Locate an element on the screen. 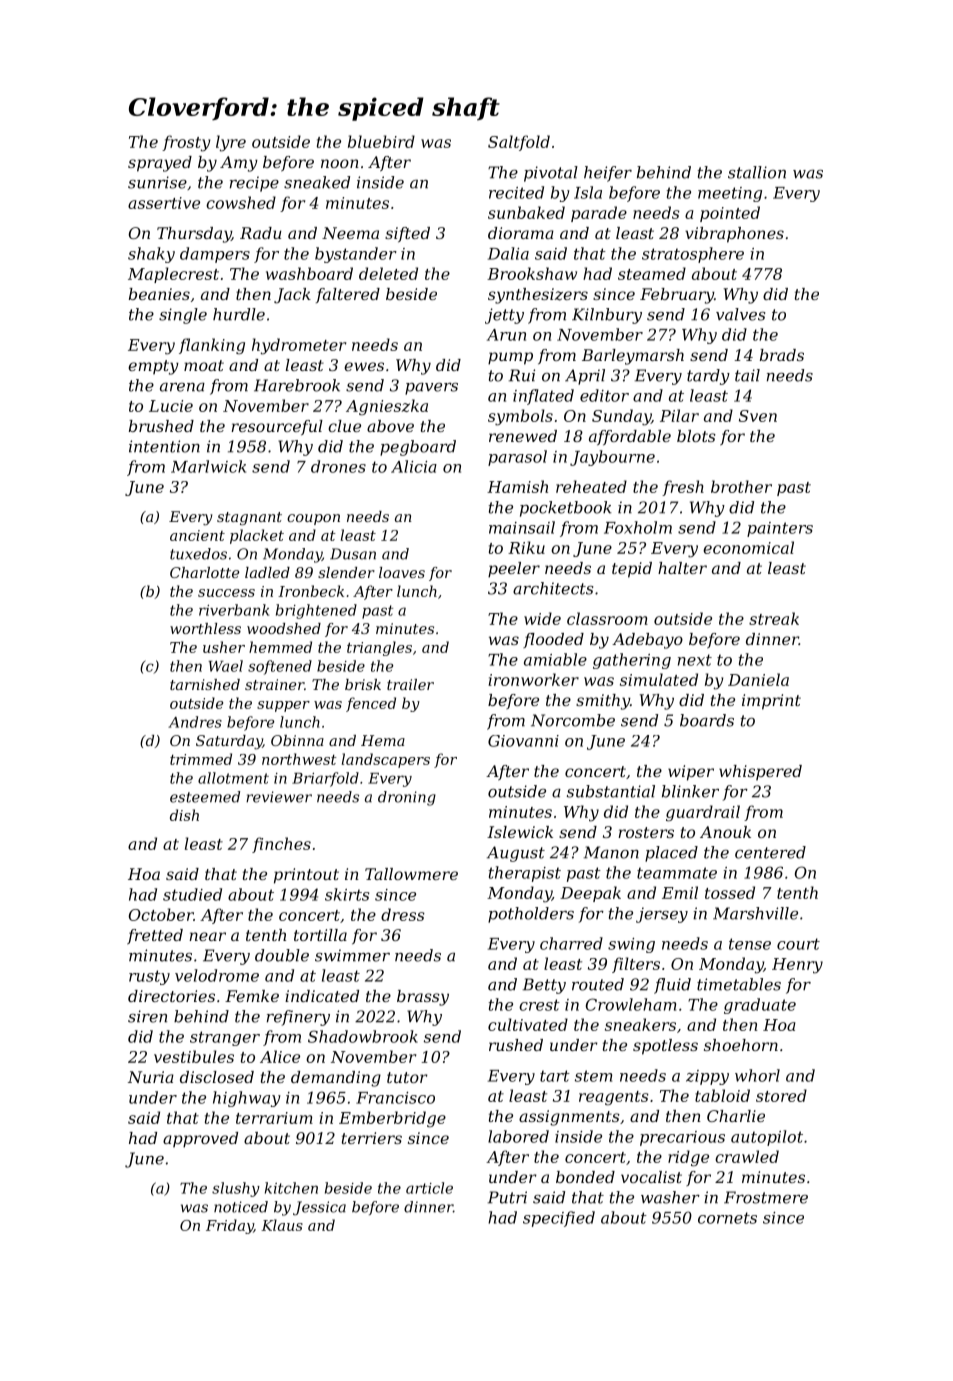 This screenshot has height=1381, width=953. pivotal is located at coordinates (551, 174).
